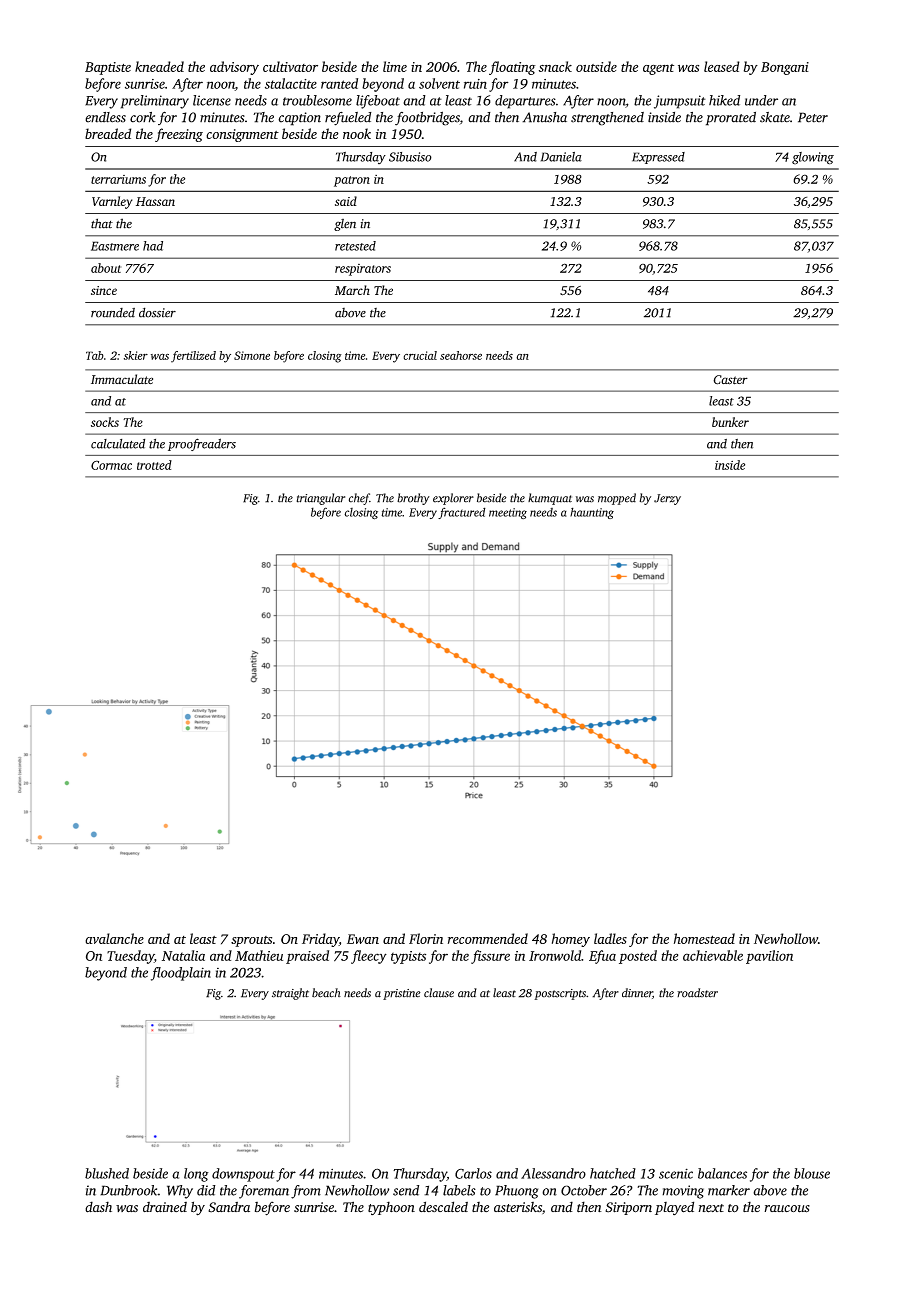 The width and height of the screenshot is (924, 1308). I want to click on footbridges, so click(427, 118).
